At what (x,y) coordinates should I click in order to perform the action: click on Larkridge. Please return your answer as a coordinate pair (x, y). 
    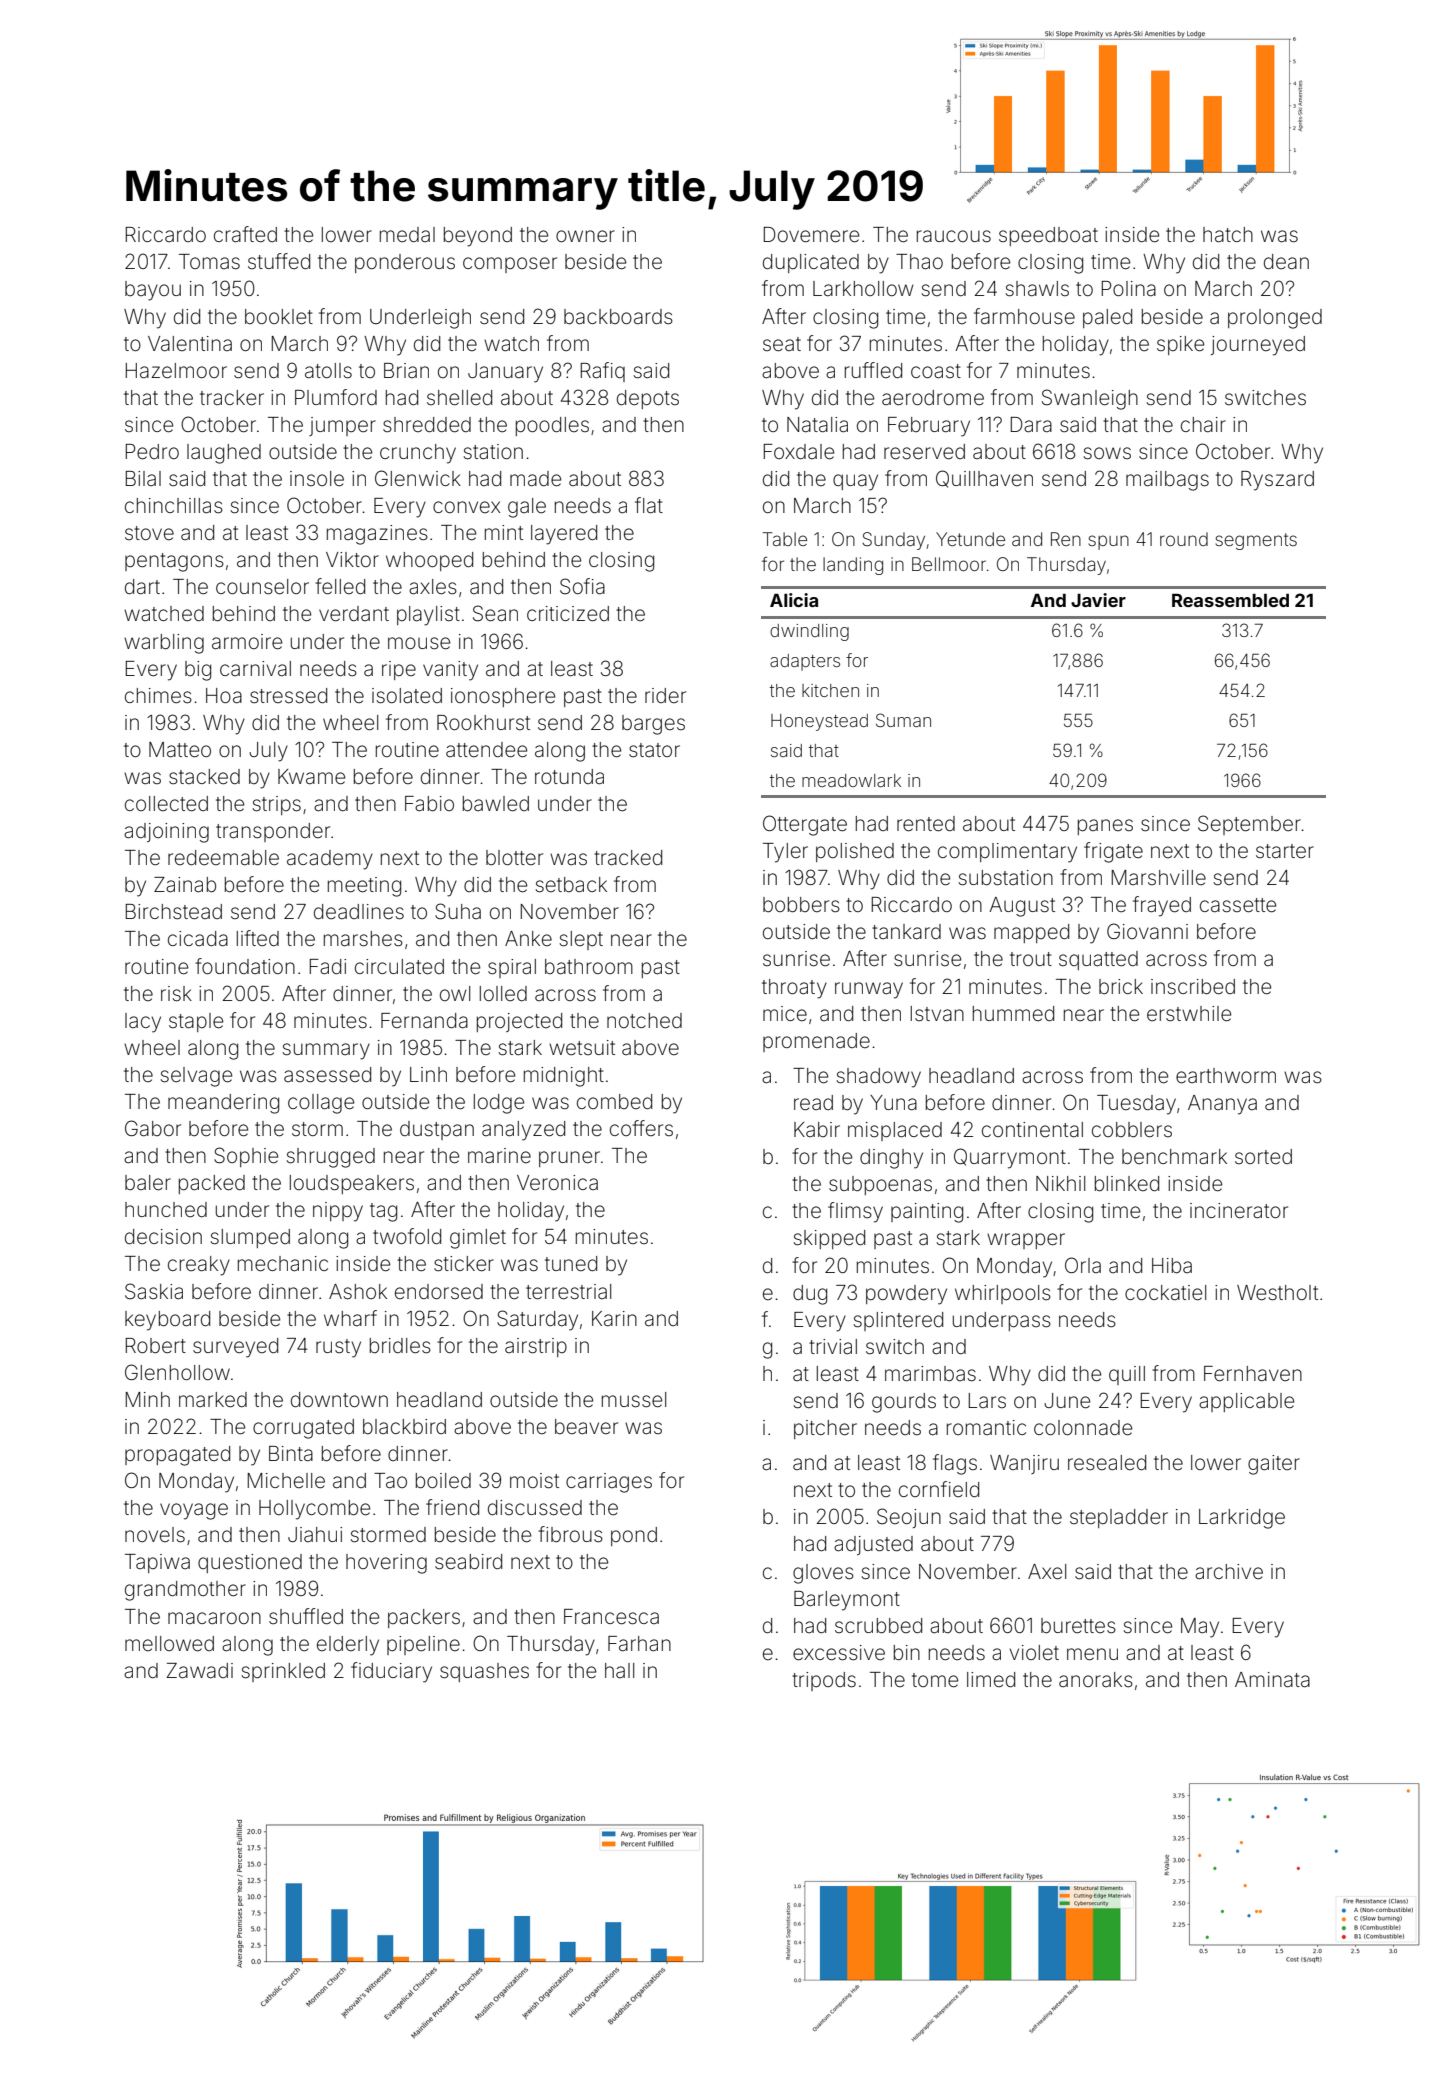
    Looking at the image, I should click on (1242, 1519).
